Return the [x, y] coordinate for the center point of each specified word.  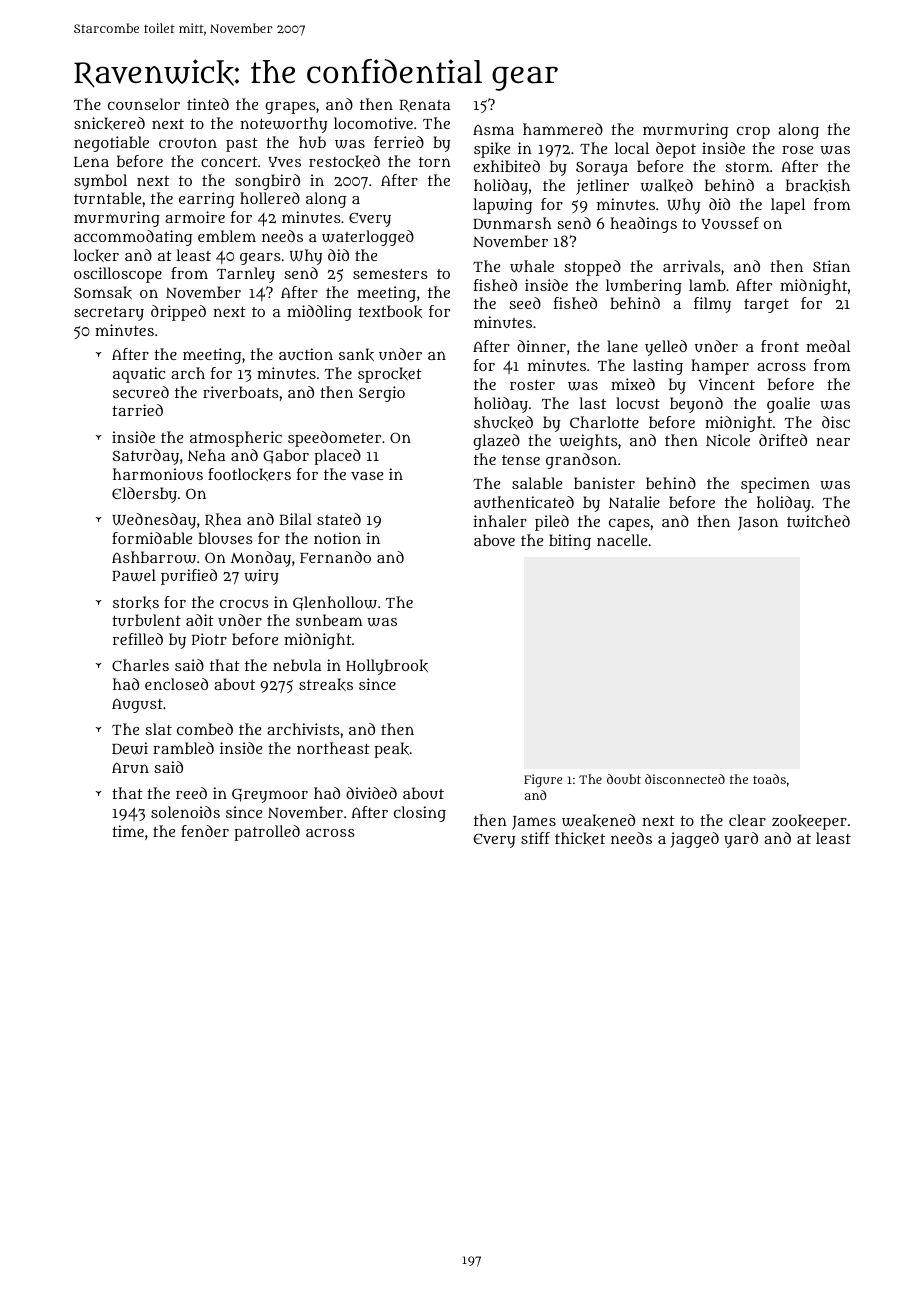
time [128, 831]
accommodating [133, 238]
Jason [758, 524]
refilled [138, 639]
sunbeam [329, 620]
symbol [100, 182]
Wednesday [154, 521]
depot [676, 150]
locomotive [373, 123]
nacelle [622, 540]
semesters [390, 274]
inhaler [500, 521]
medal [828, 346]
